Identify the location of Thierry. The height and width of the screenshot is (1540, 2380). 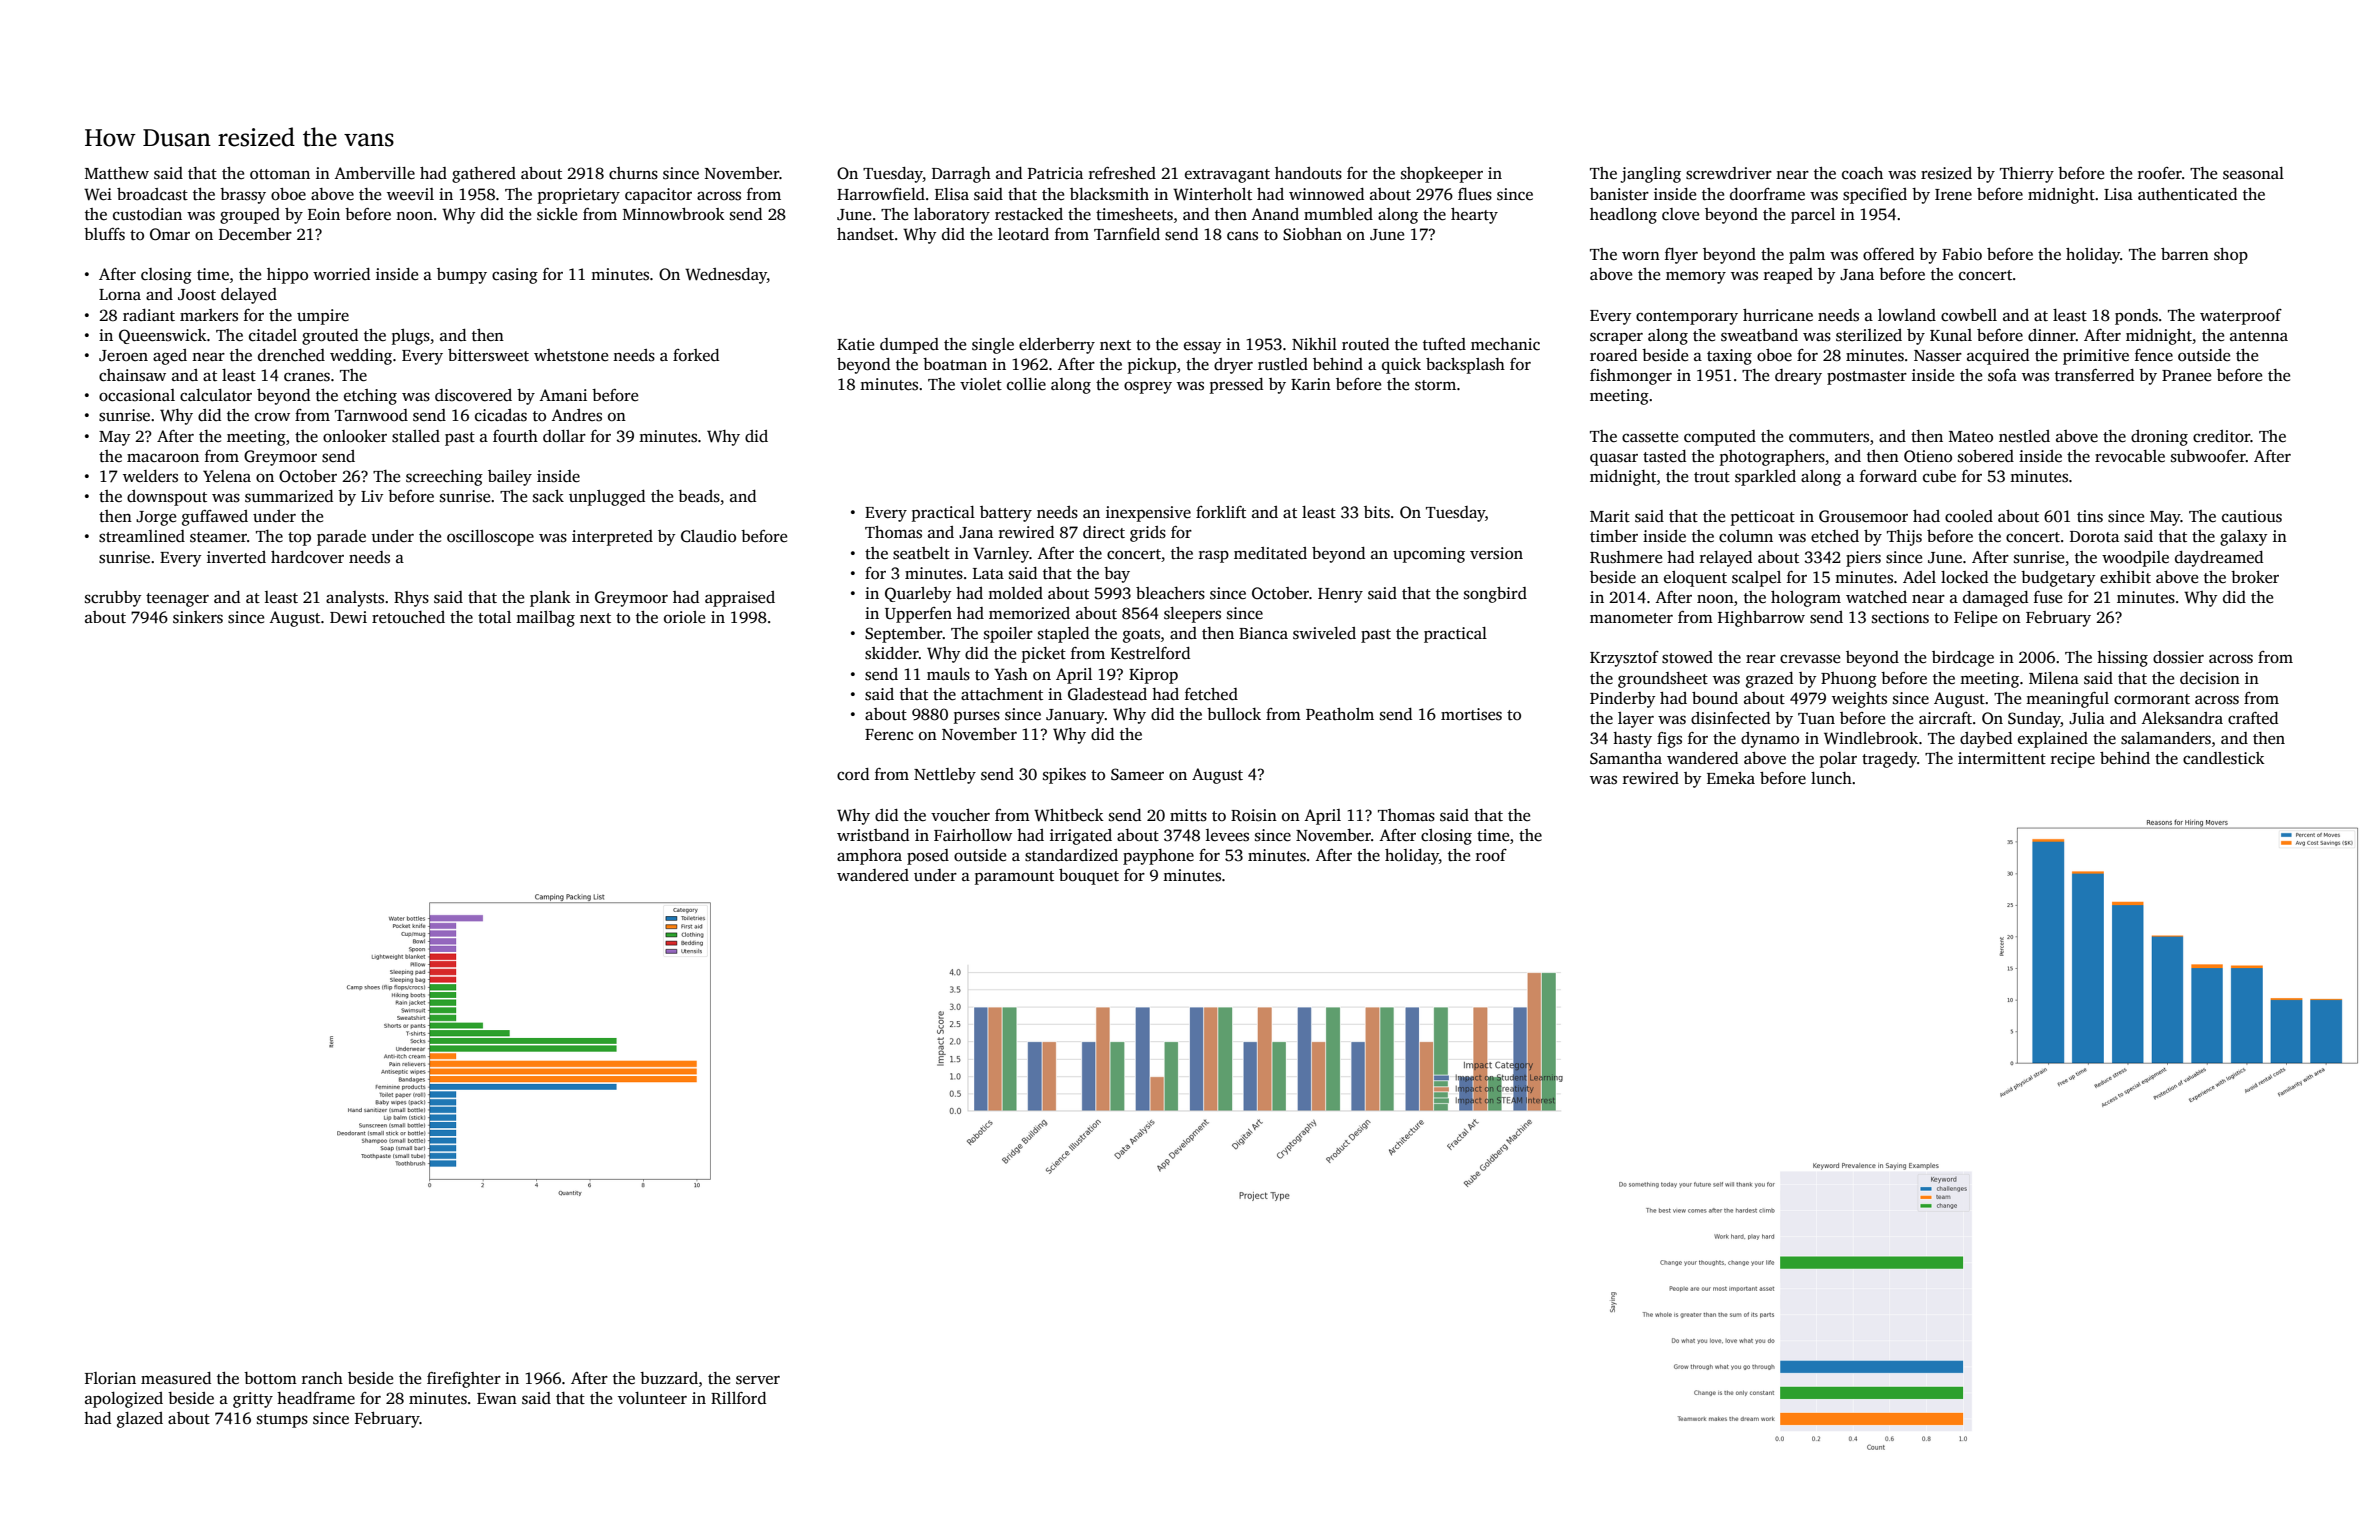
(2027, 175).
